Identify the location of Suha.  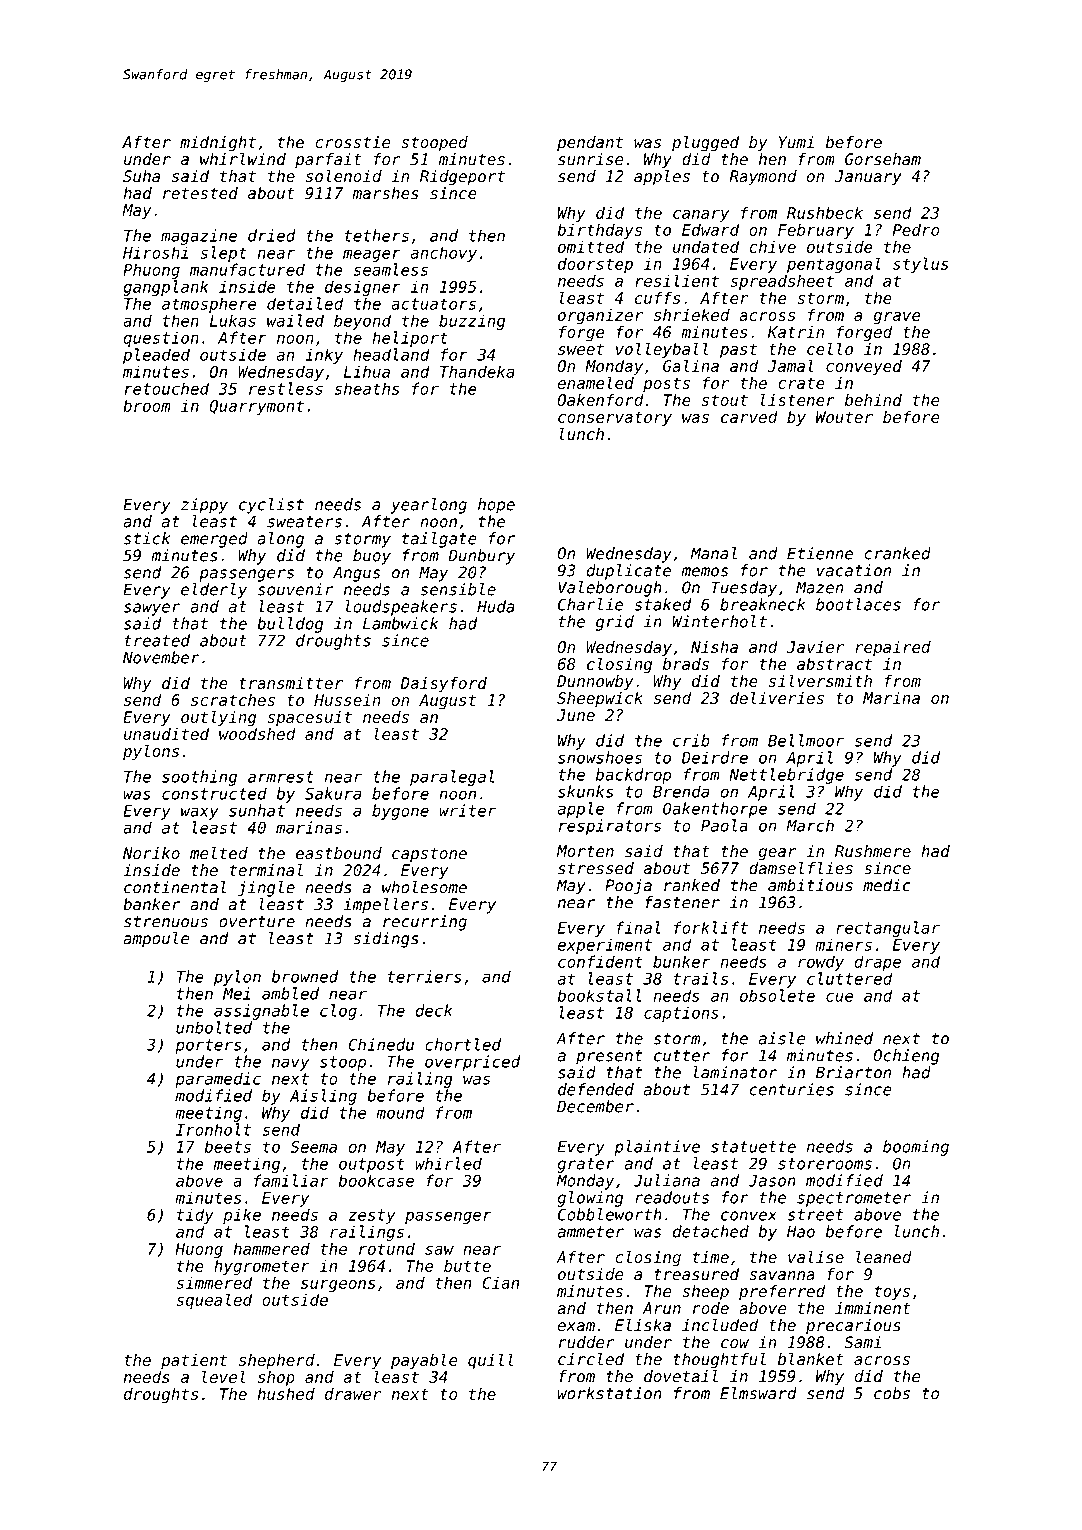
(141, 176).
